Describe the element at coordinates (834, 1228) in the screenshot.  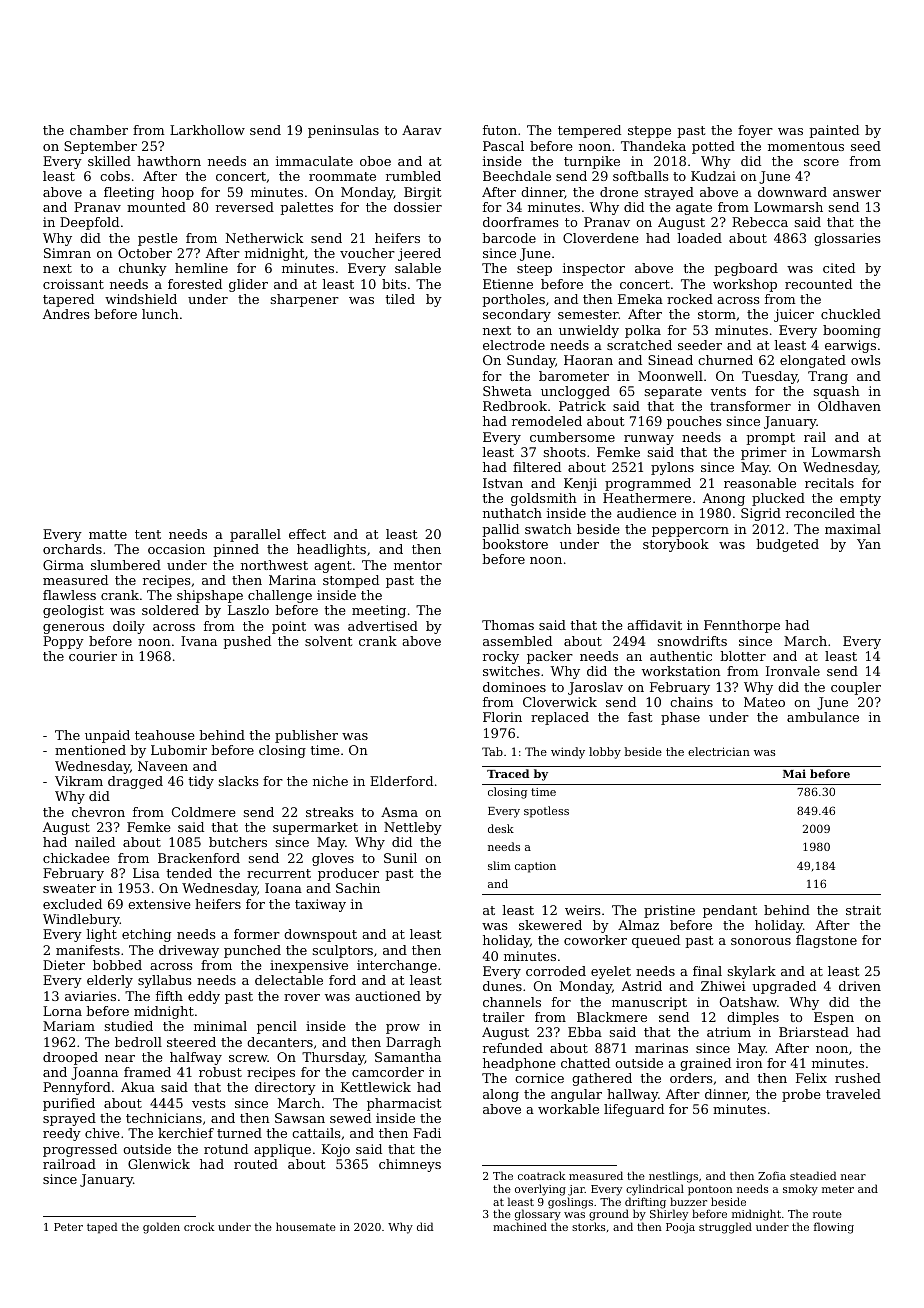
I see `flowing` at that location.
